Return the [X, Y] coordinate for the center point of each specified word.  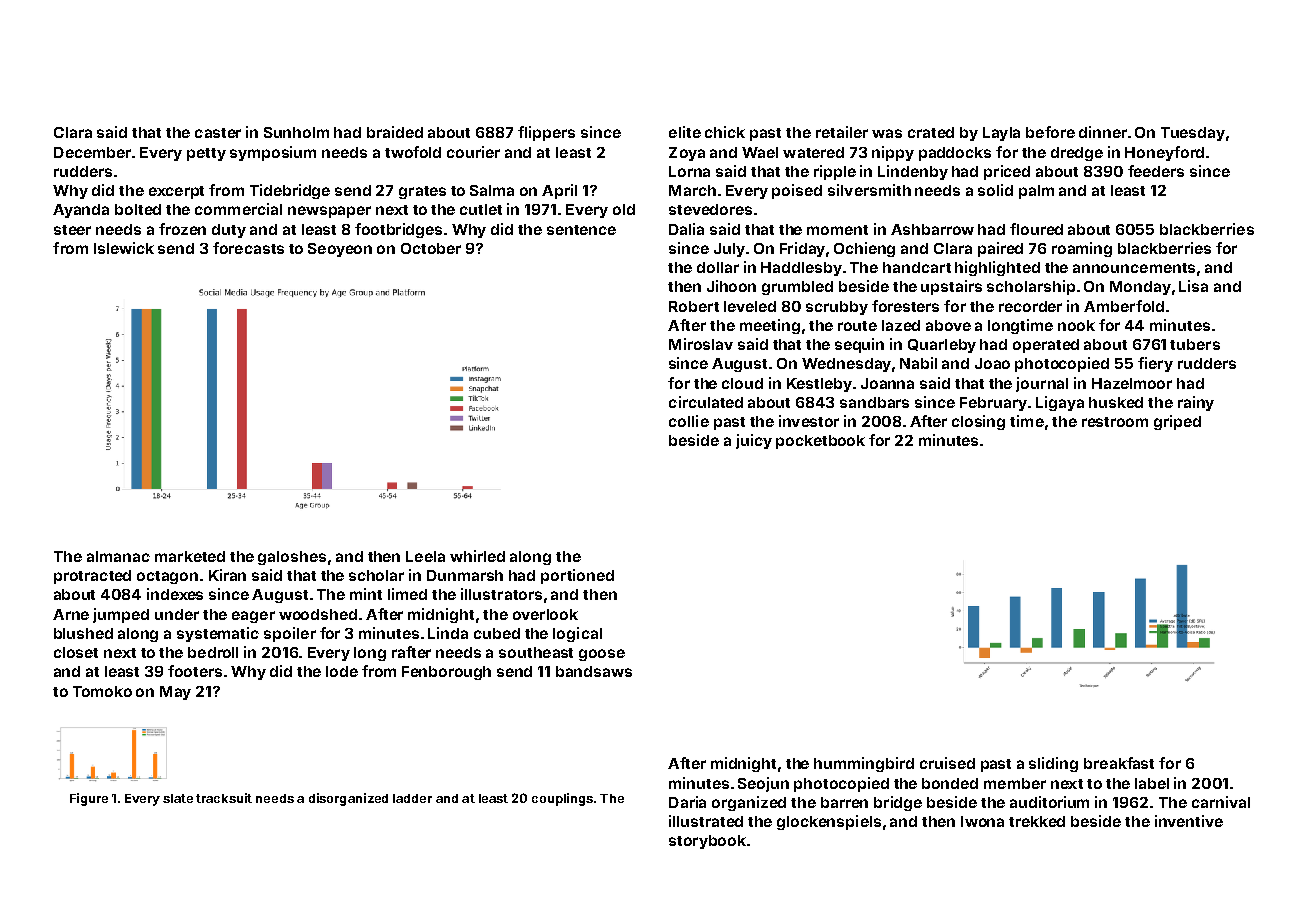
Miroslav [701, 344]
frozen [182, 229]
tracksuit [224, 798]
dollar [718, 267]
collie [689, 421]
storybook [707, 842]
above [948, 325]
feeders [1156, 171]
